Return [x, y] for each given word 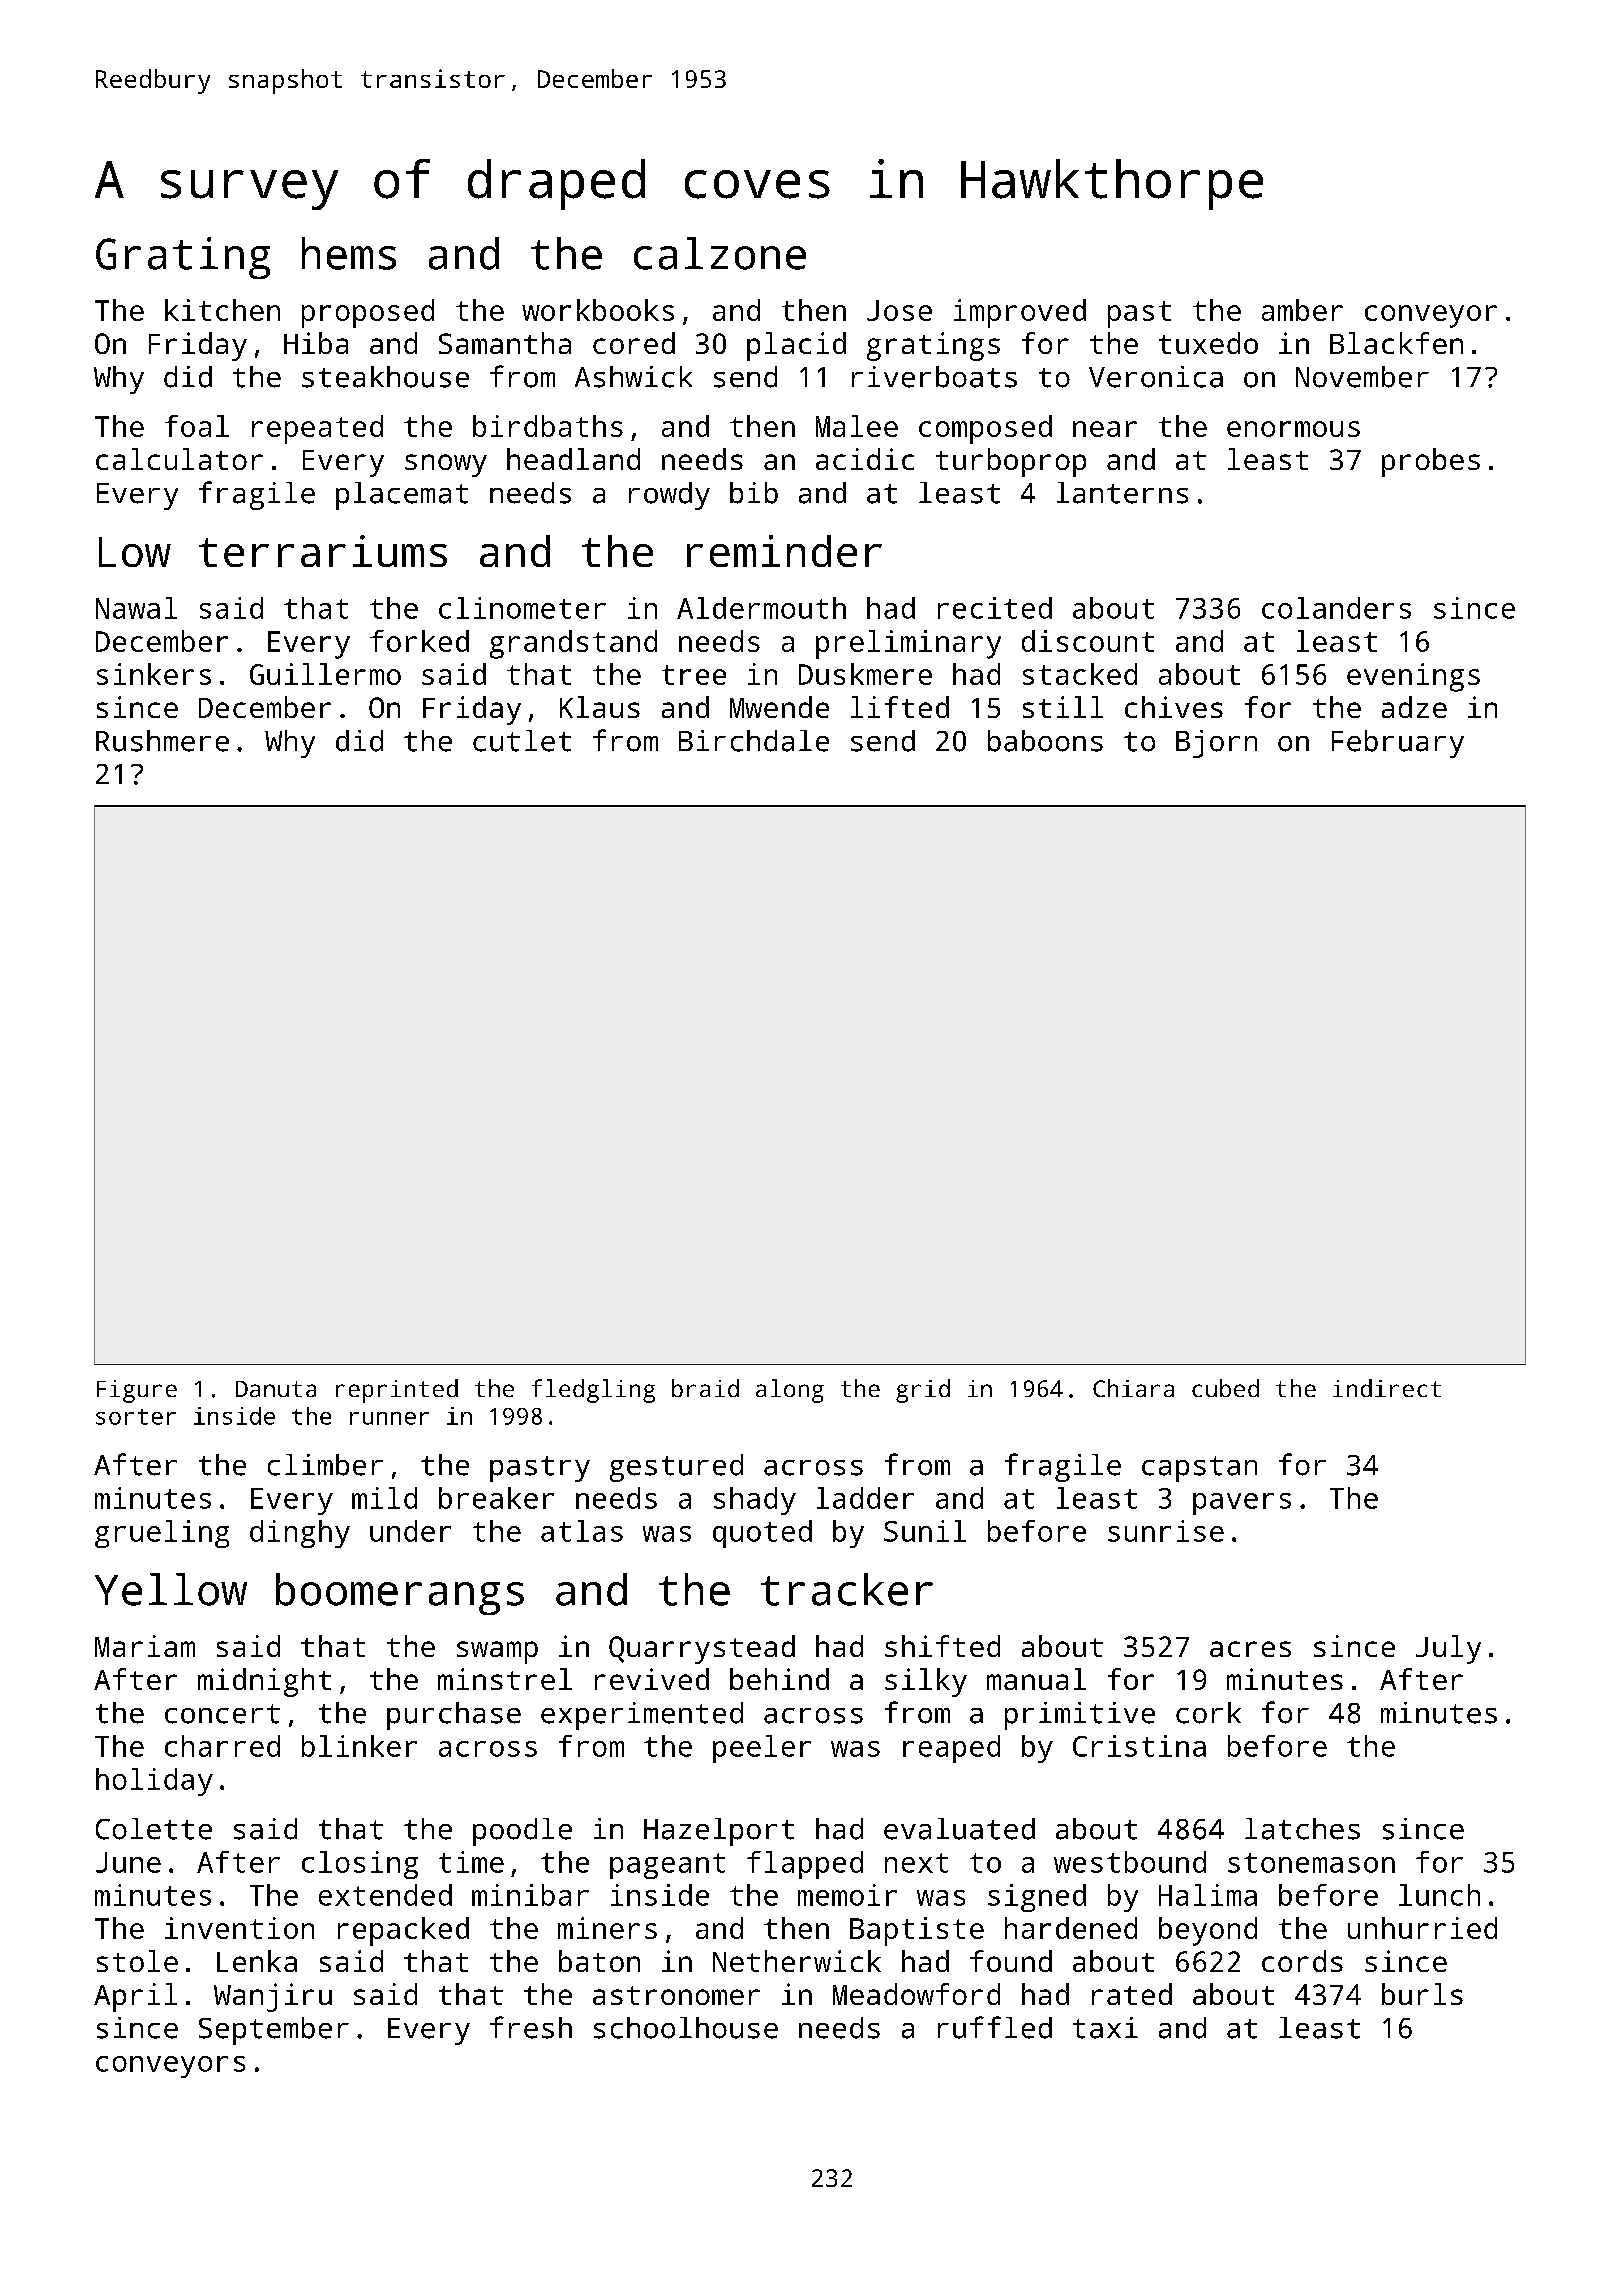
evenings [1413, 677]
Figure [137, 1391]
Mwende [779, 707]
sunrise [1166, 1531]
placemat [402, 496]
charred [222, 1746]
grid [923, 1391]
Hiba [316, 343]
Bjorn [1216, 744]
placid [796, 346]
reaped [951, 1749]
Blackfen [1396, 343]
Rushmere [162, 741]
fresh [531, 2027]
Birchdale [754, 741]
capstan [1199, 1469]
